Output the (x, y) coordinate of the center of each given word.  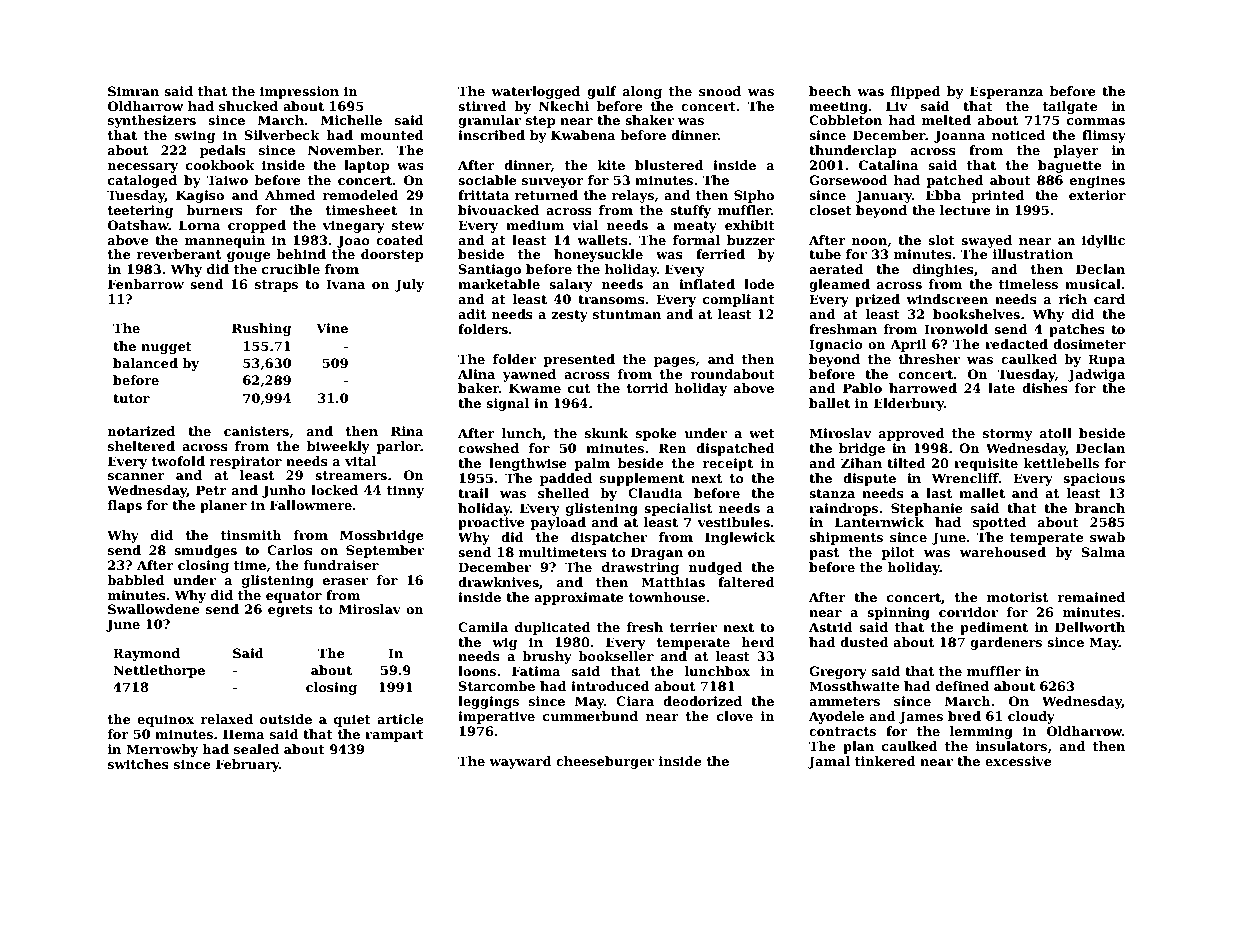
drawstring (640, 568)
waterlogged (535, 92)
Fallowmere (311, 505)
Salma (1103, 552)
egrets (290, 611)
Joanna (959, 136)
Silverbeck (282, 135)
